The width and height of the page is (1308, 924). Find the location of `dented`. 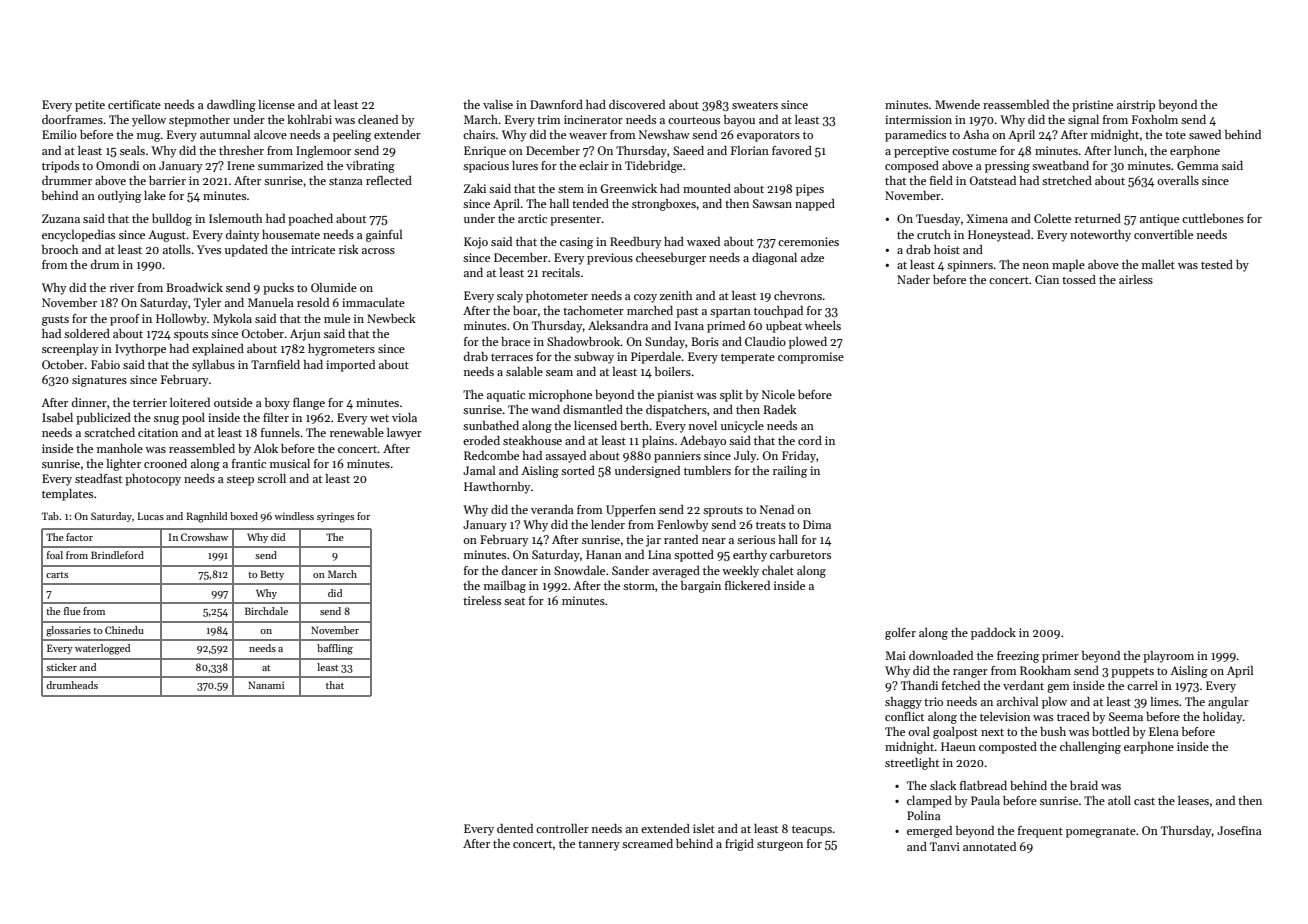

dented is located at coordinates (515, 828).
